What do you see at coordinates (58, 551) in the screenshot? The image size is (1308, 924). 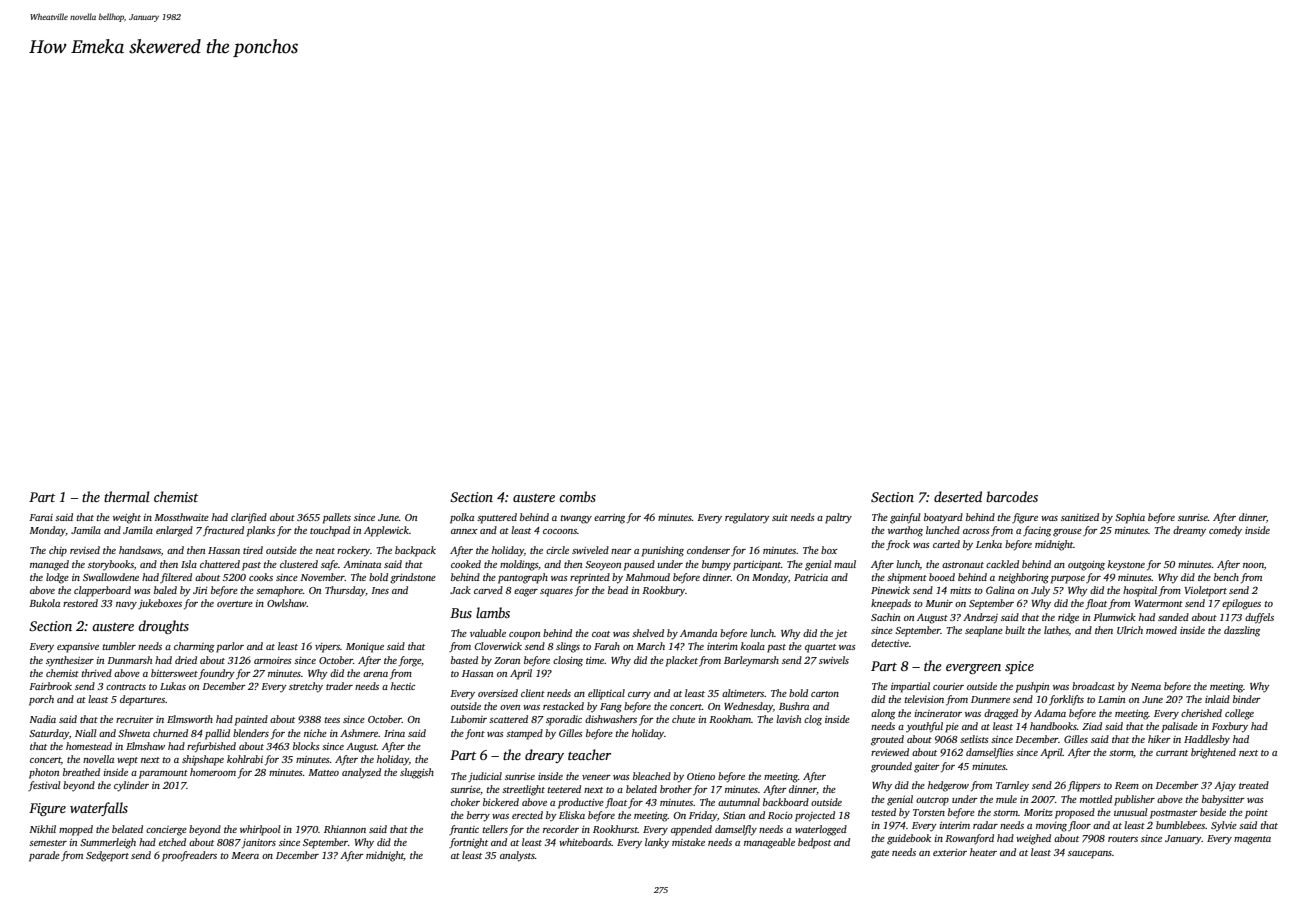 I see `chip` at bounding box center [58, 551].
